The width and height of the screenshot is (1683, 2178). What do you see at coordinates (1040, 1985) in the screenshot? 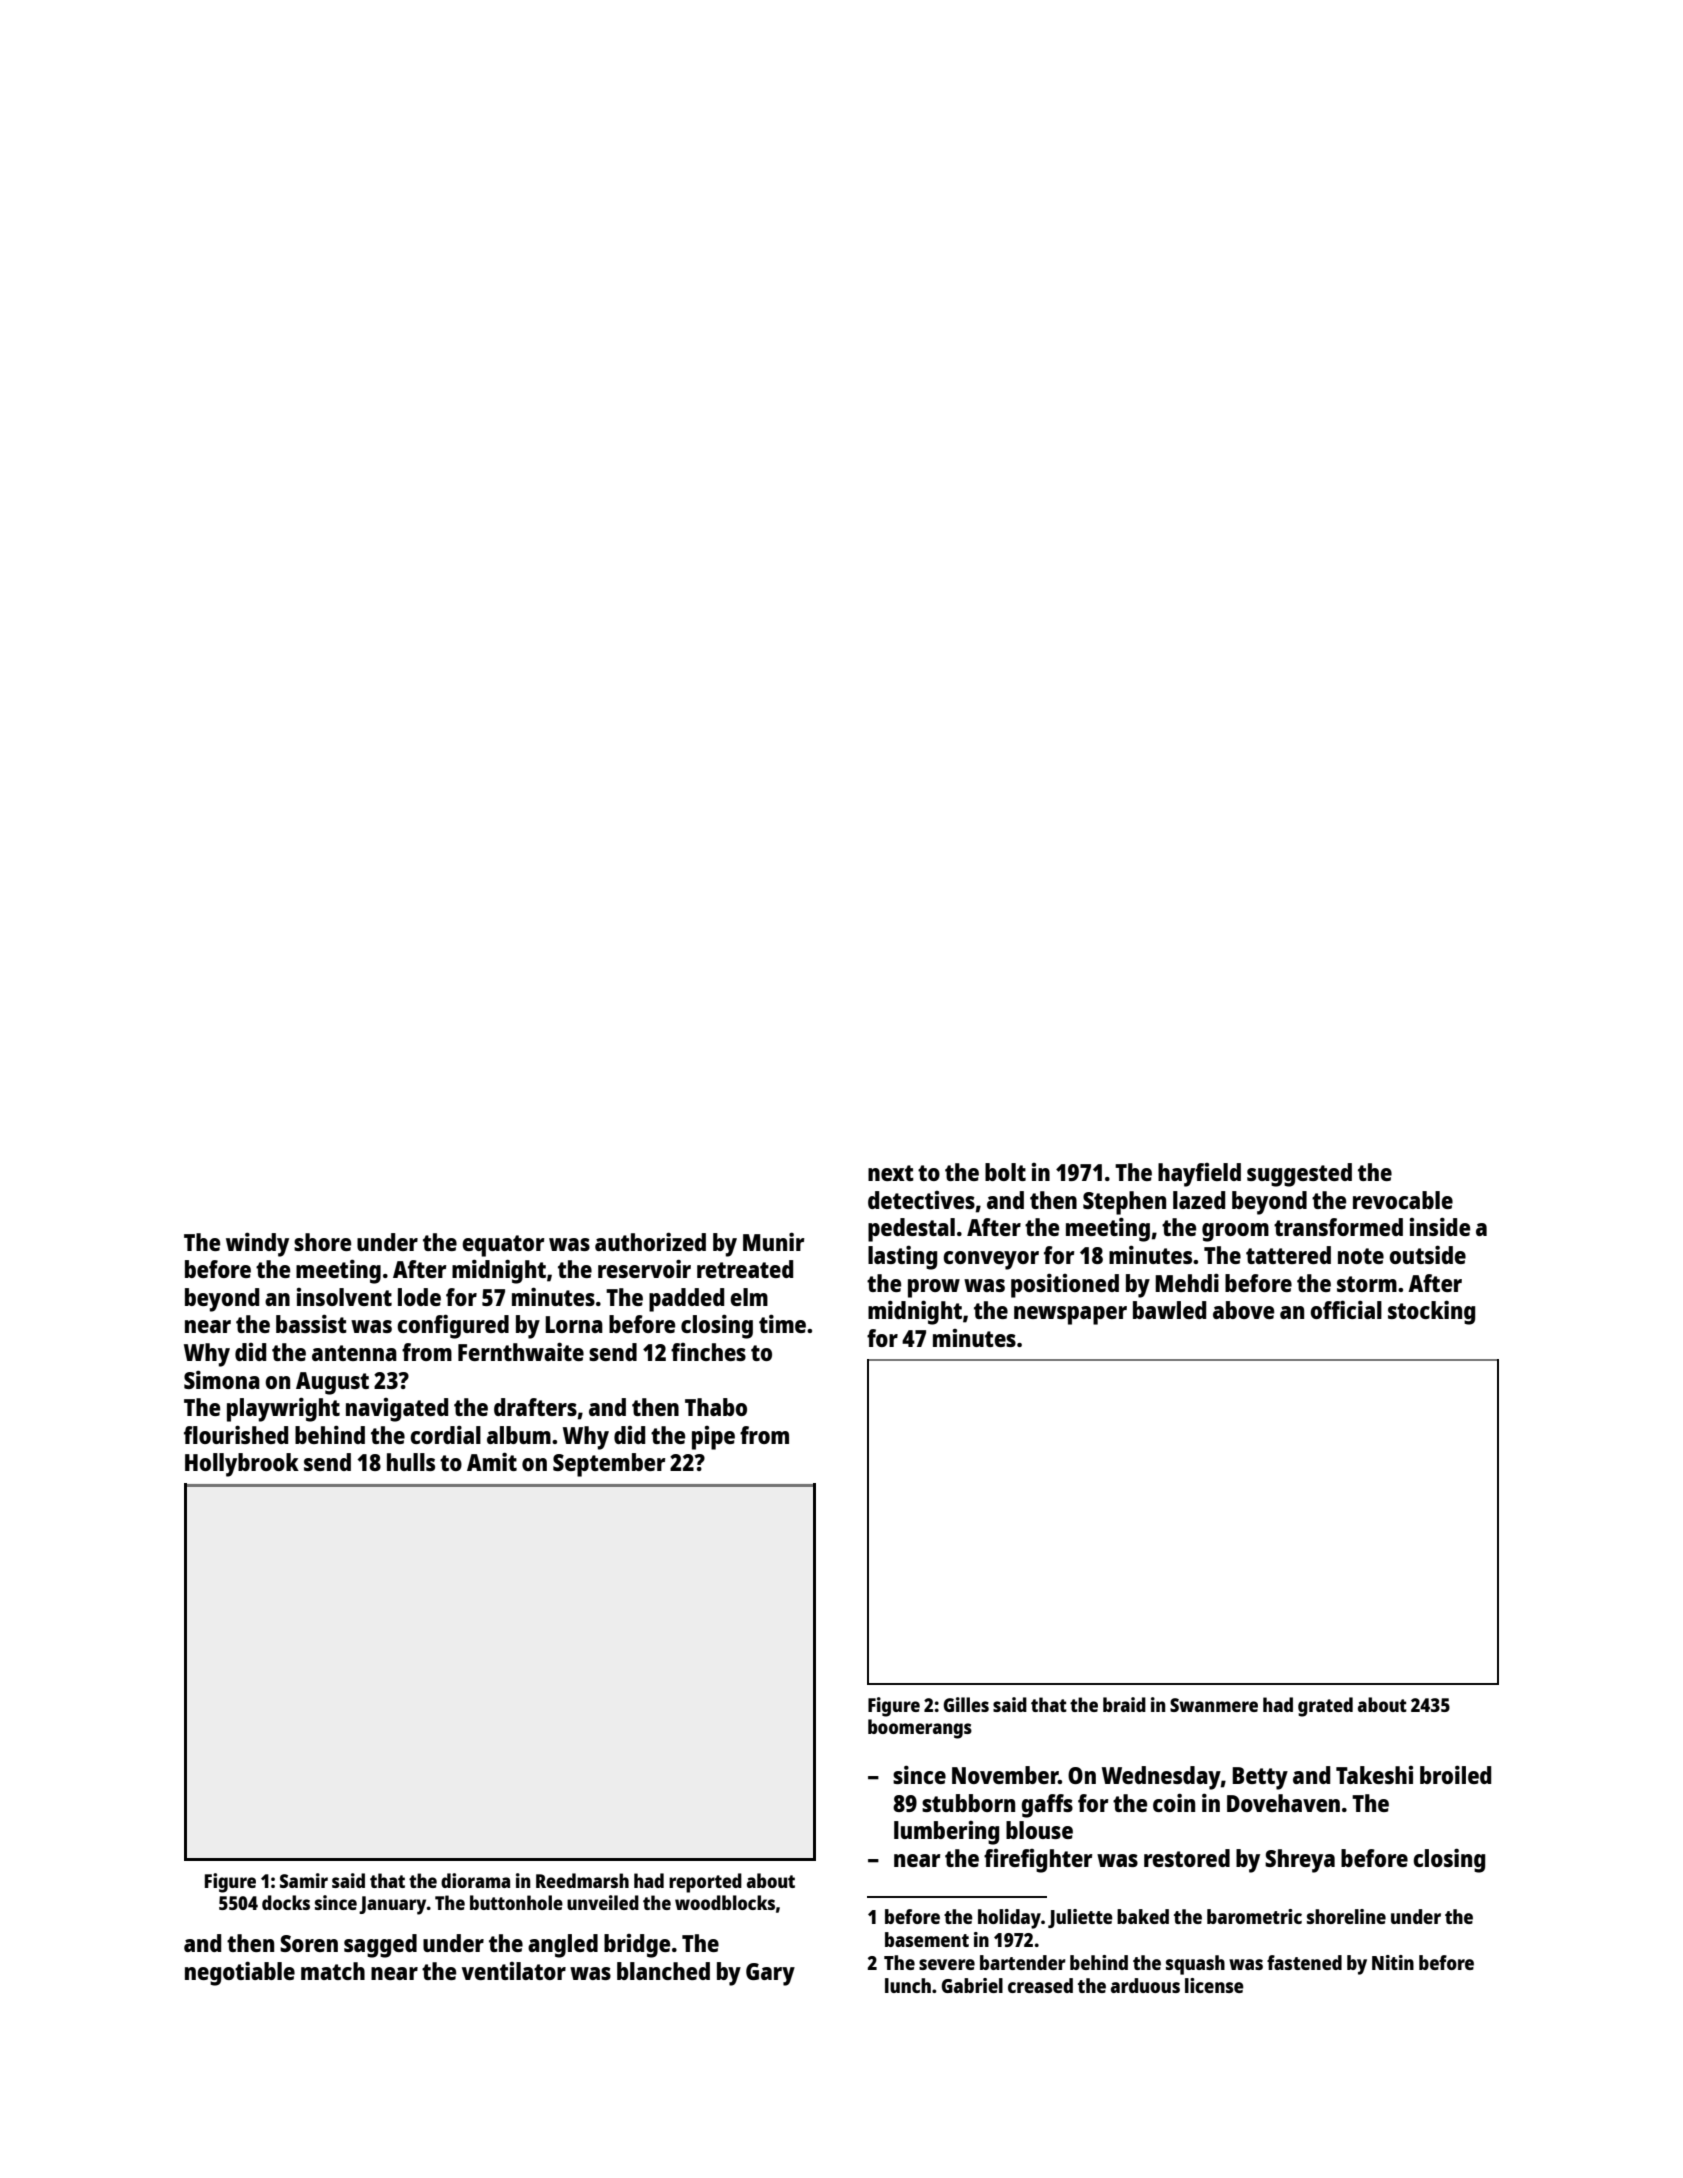
I see `creased` at bounding box center [1040, 1985].
